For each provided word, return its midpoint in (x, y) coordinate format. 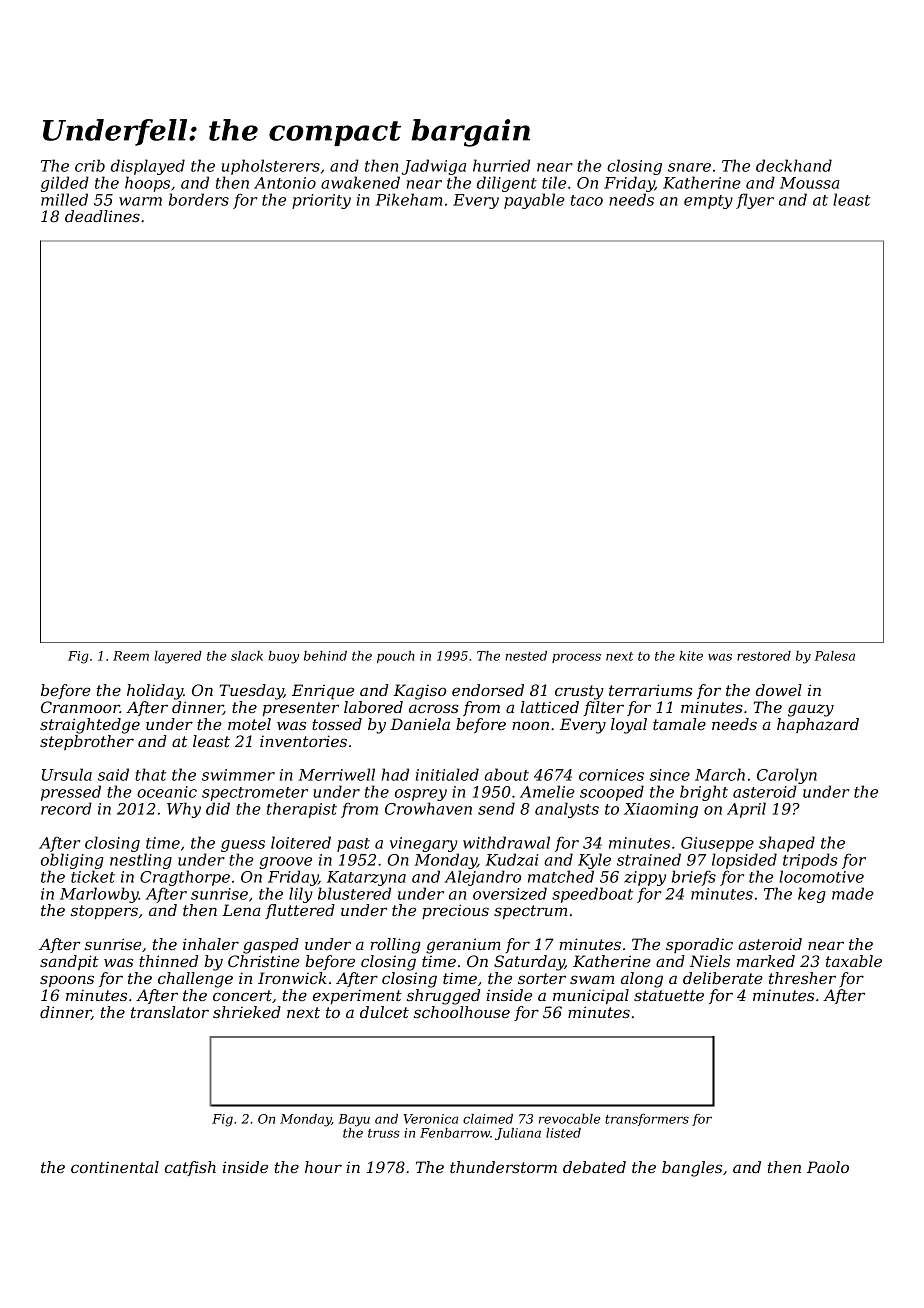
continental (115, 1167)
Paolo (828, 1167)
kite (691, 656)
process (576, 658)
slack (247, 656)
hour (323, 1167)
